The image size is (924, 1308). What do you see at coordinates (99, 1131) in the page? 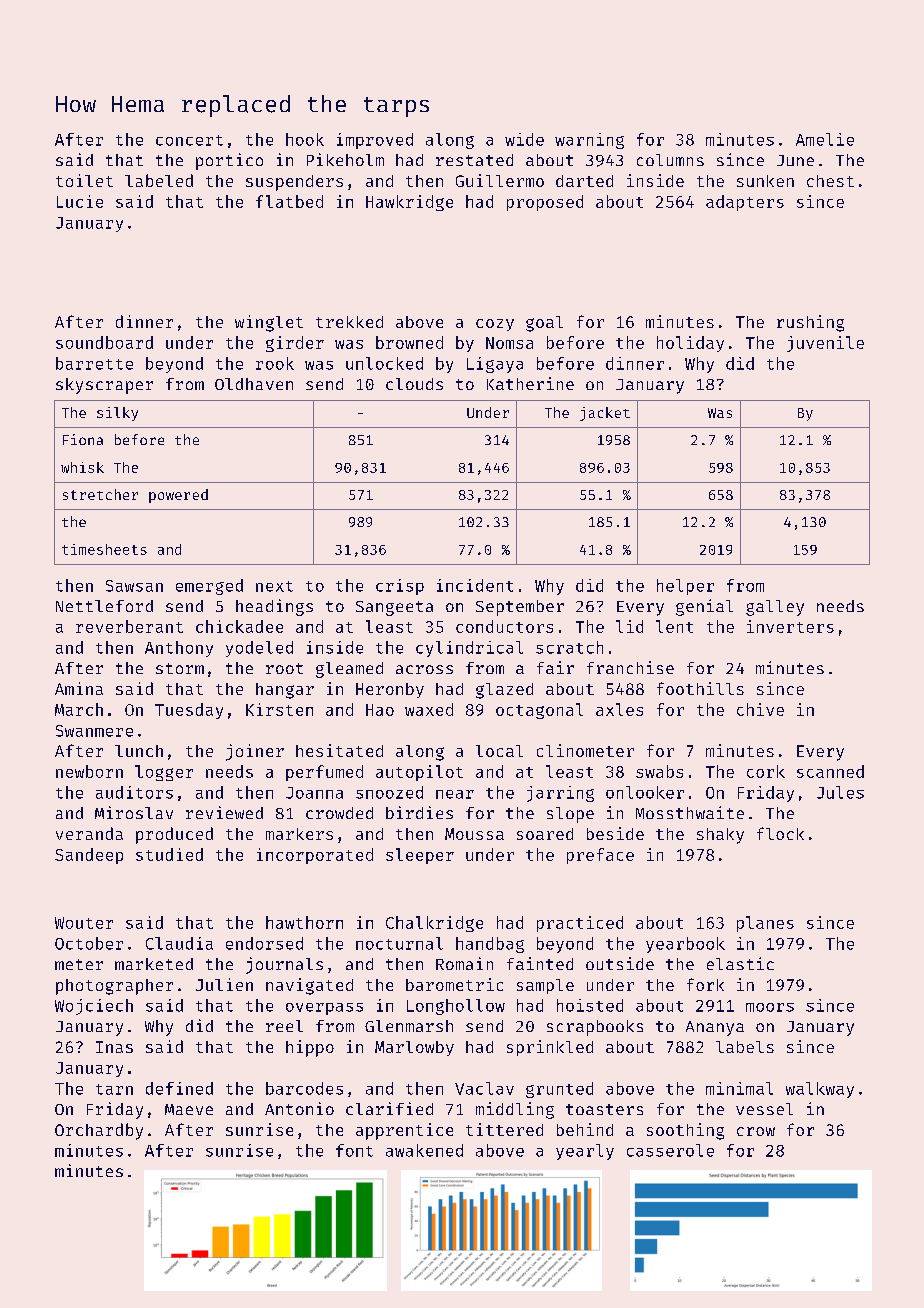
I see `Orchardby` at bounding box center [99, 1131].
